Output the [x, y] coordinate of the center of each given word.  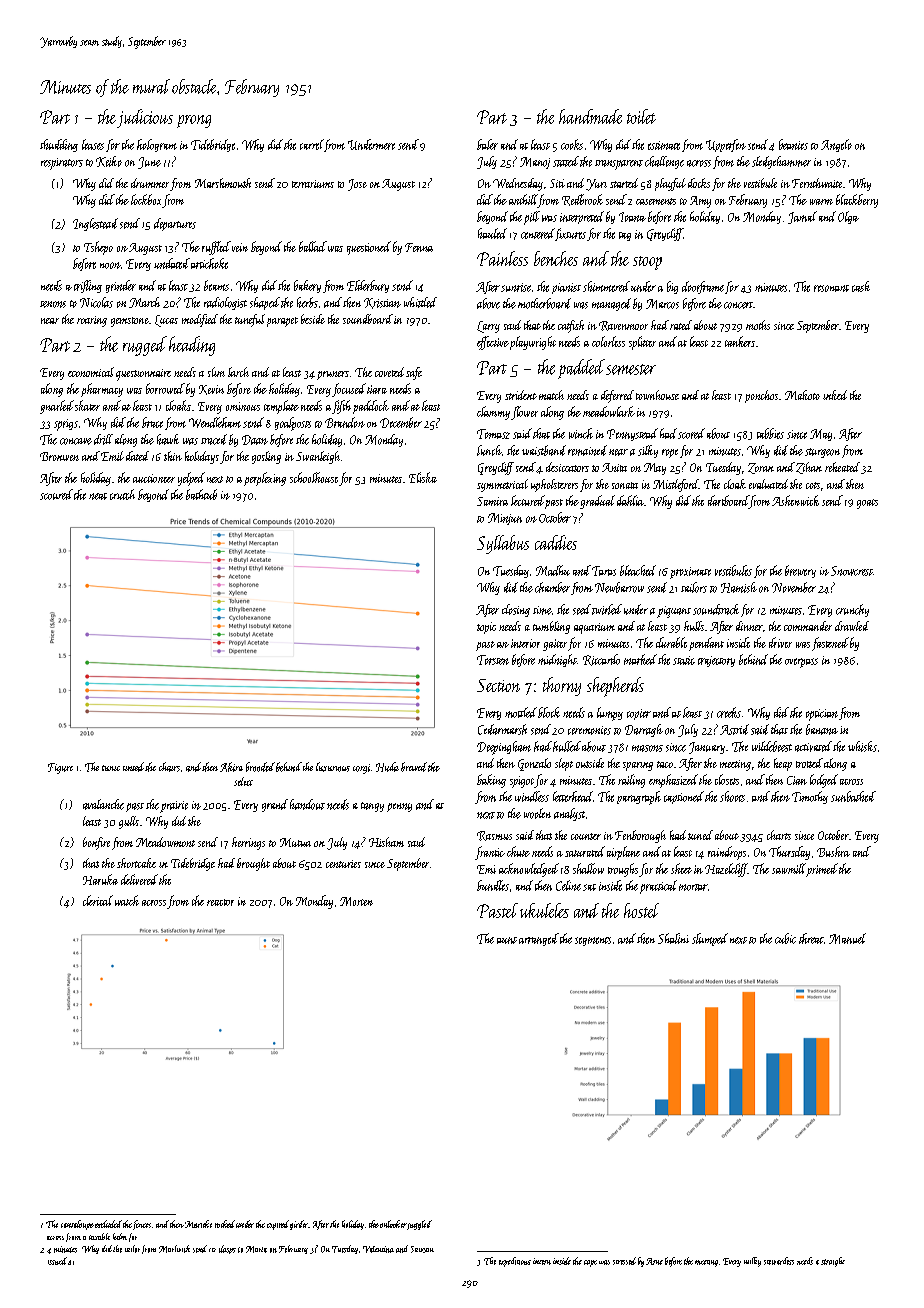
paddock [371, 407]
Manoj [535, 163]
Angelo [836, 145]
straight [833, 1262]
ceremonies [589, 730]
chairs [169, 767]
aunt [507, 940]
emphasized [673, 781]
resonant [831, 288]
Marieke [198, 1224]
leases [93, 144]
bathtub [201, 494]
